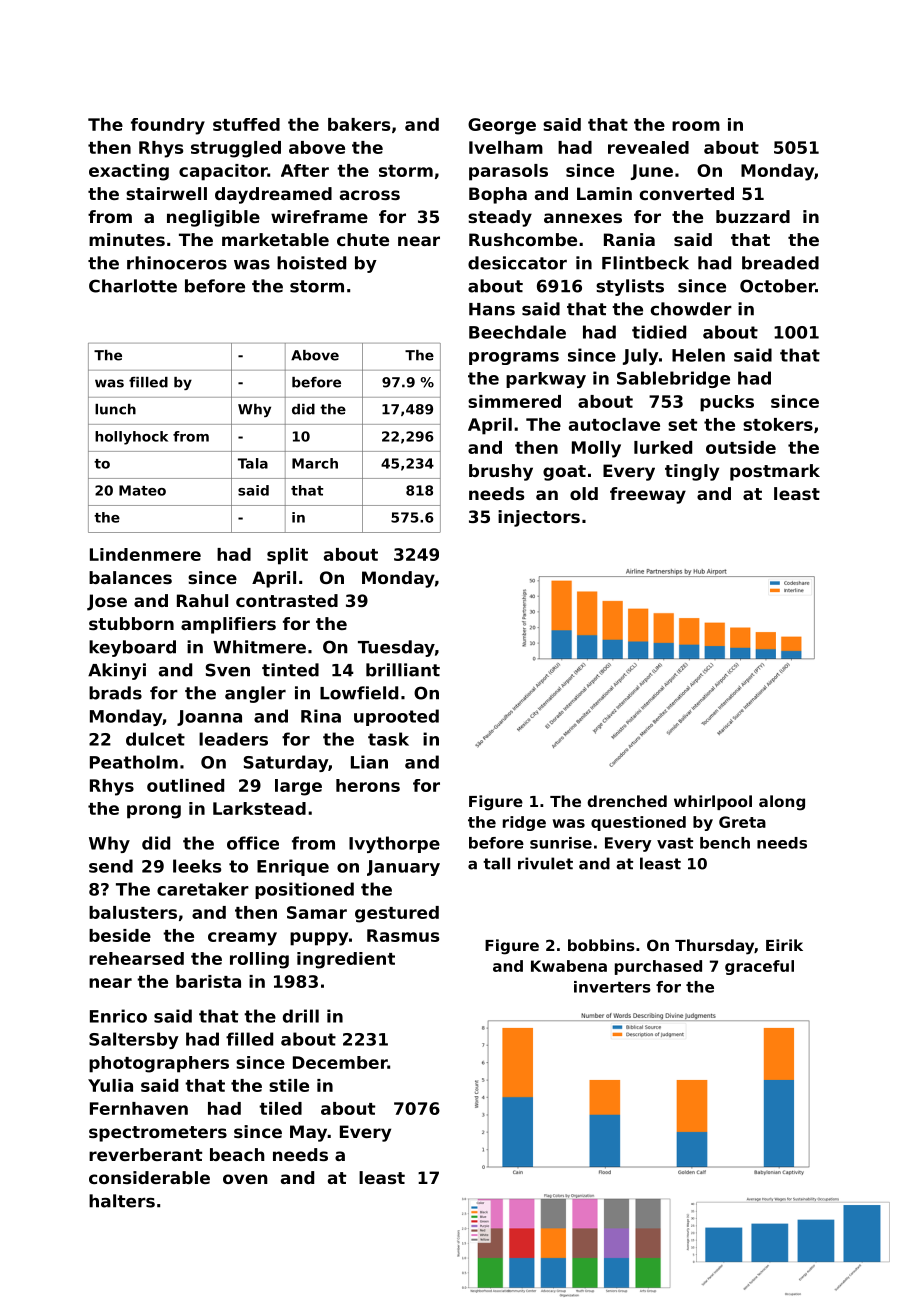  What do you see at coordinates (233, 739) in the screenshot?
I see `leaders` at bounding box center [233, 739].
